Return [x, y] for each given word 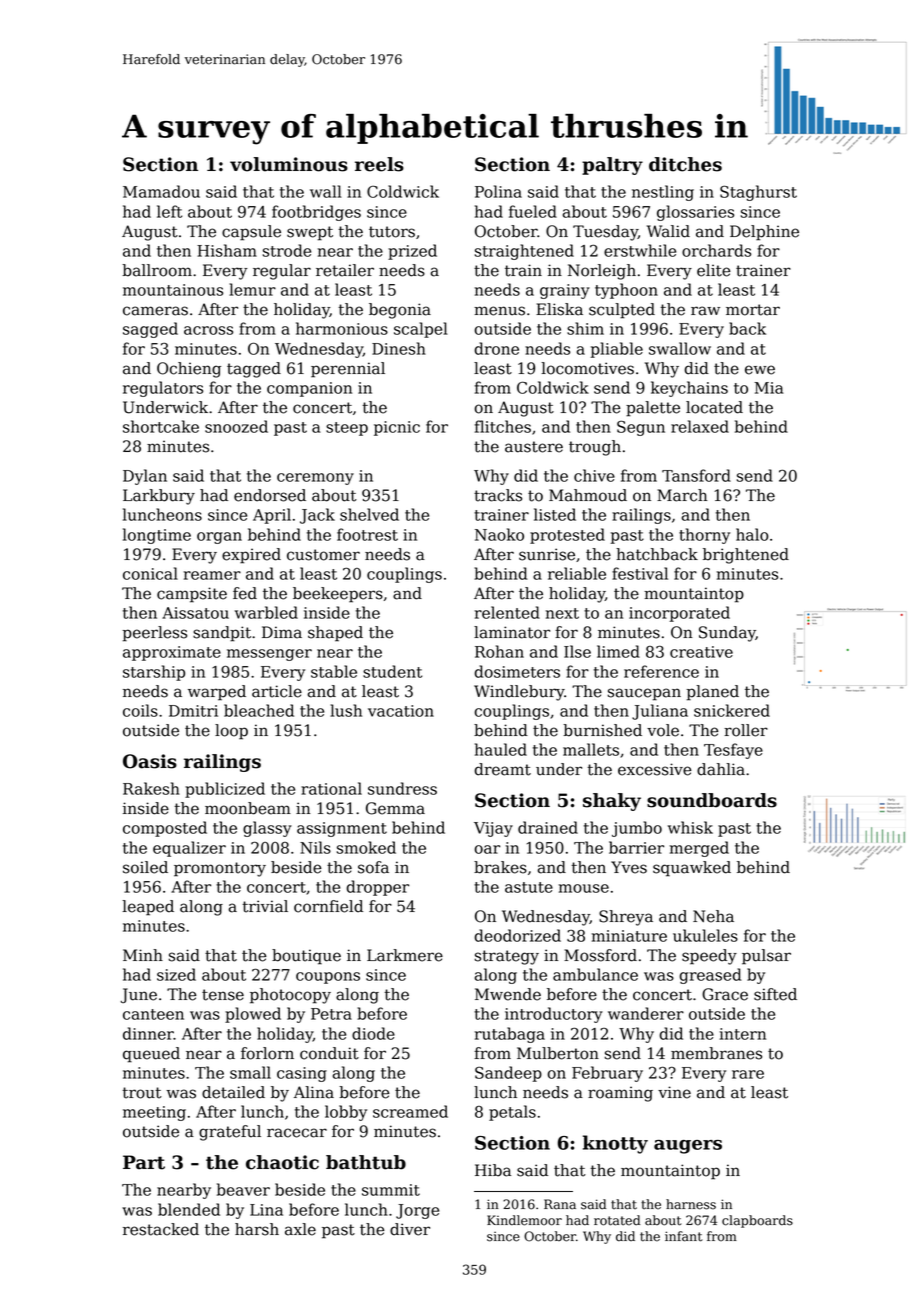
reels [379, 164]
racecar [297, 1133]
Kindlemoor [524, 1220]
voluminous [289, 164]
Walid [668, 231]
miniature [629, 936]
